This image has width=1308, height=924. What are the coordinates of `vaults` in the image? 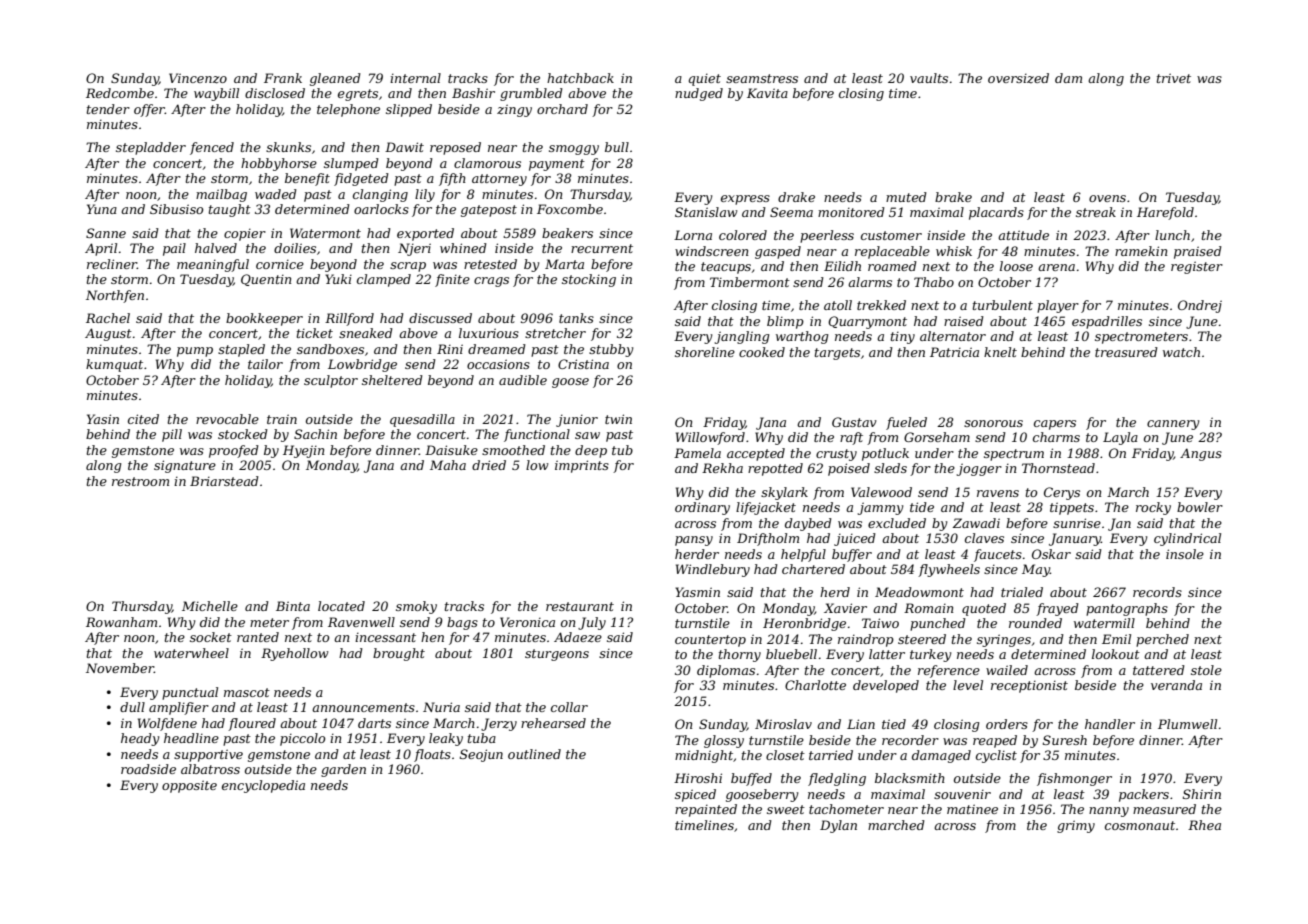 It's located at (929, 78).
